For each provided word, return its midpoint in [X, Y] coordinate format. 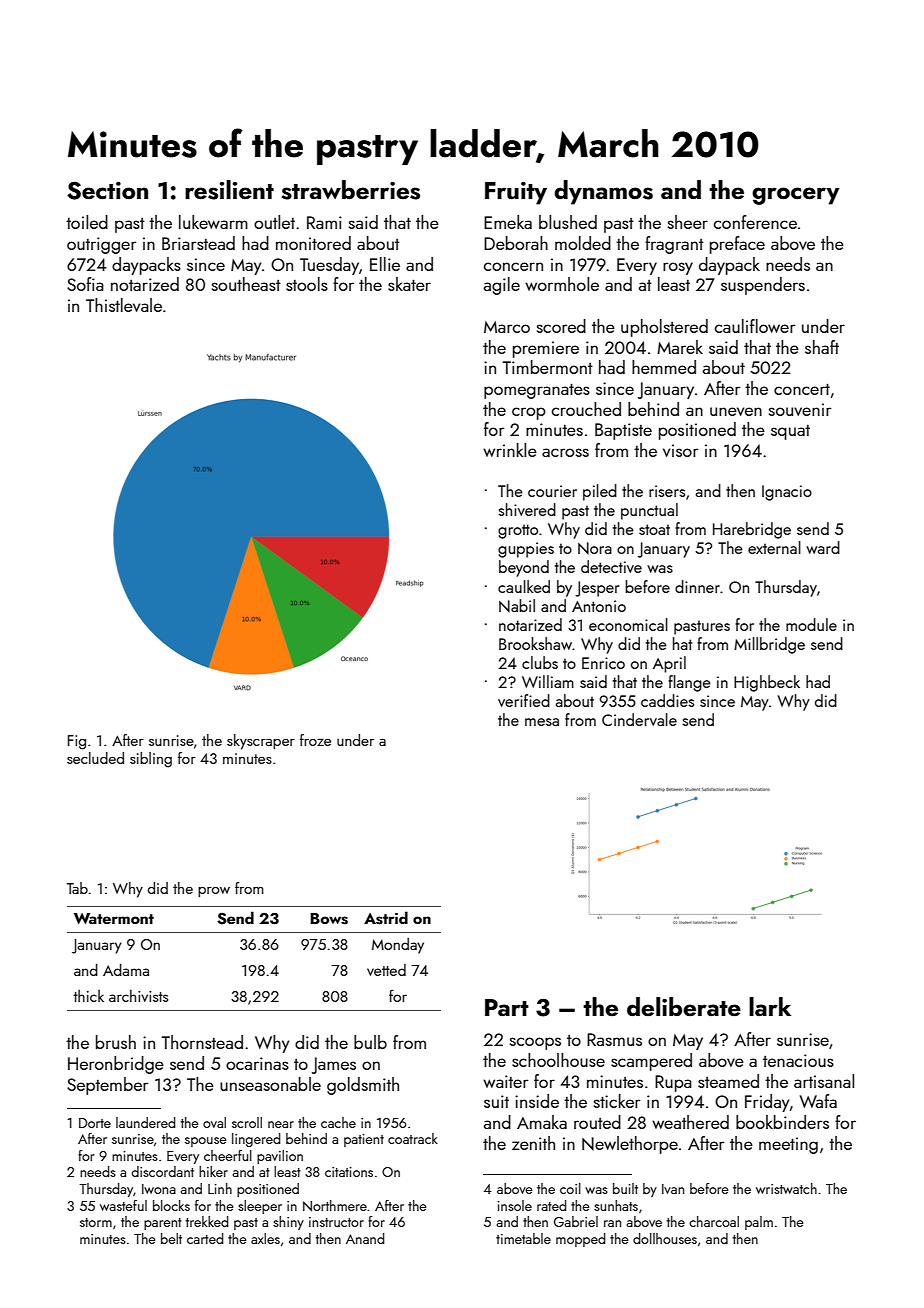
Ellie [385, 264]
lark [770, 1006]
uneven [736, 411]
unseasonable [270, 1084]
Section [107, 190]
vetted [386, 970]
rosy [678, 268]
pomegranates [537, 391]
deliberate [684, 1006]
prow [214, 892]
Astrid [386, 918]
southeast [246, 284]
